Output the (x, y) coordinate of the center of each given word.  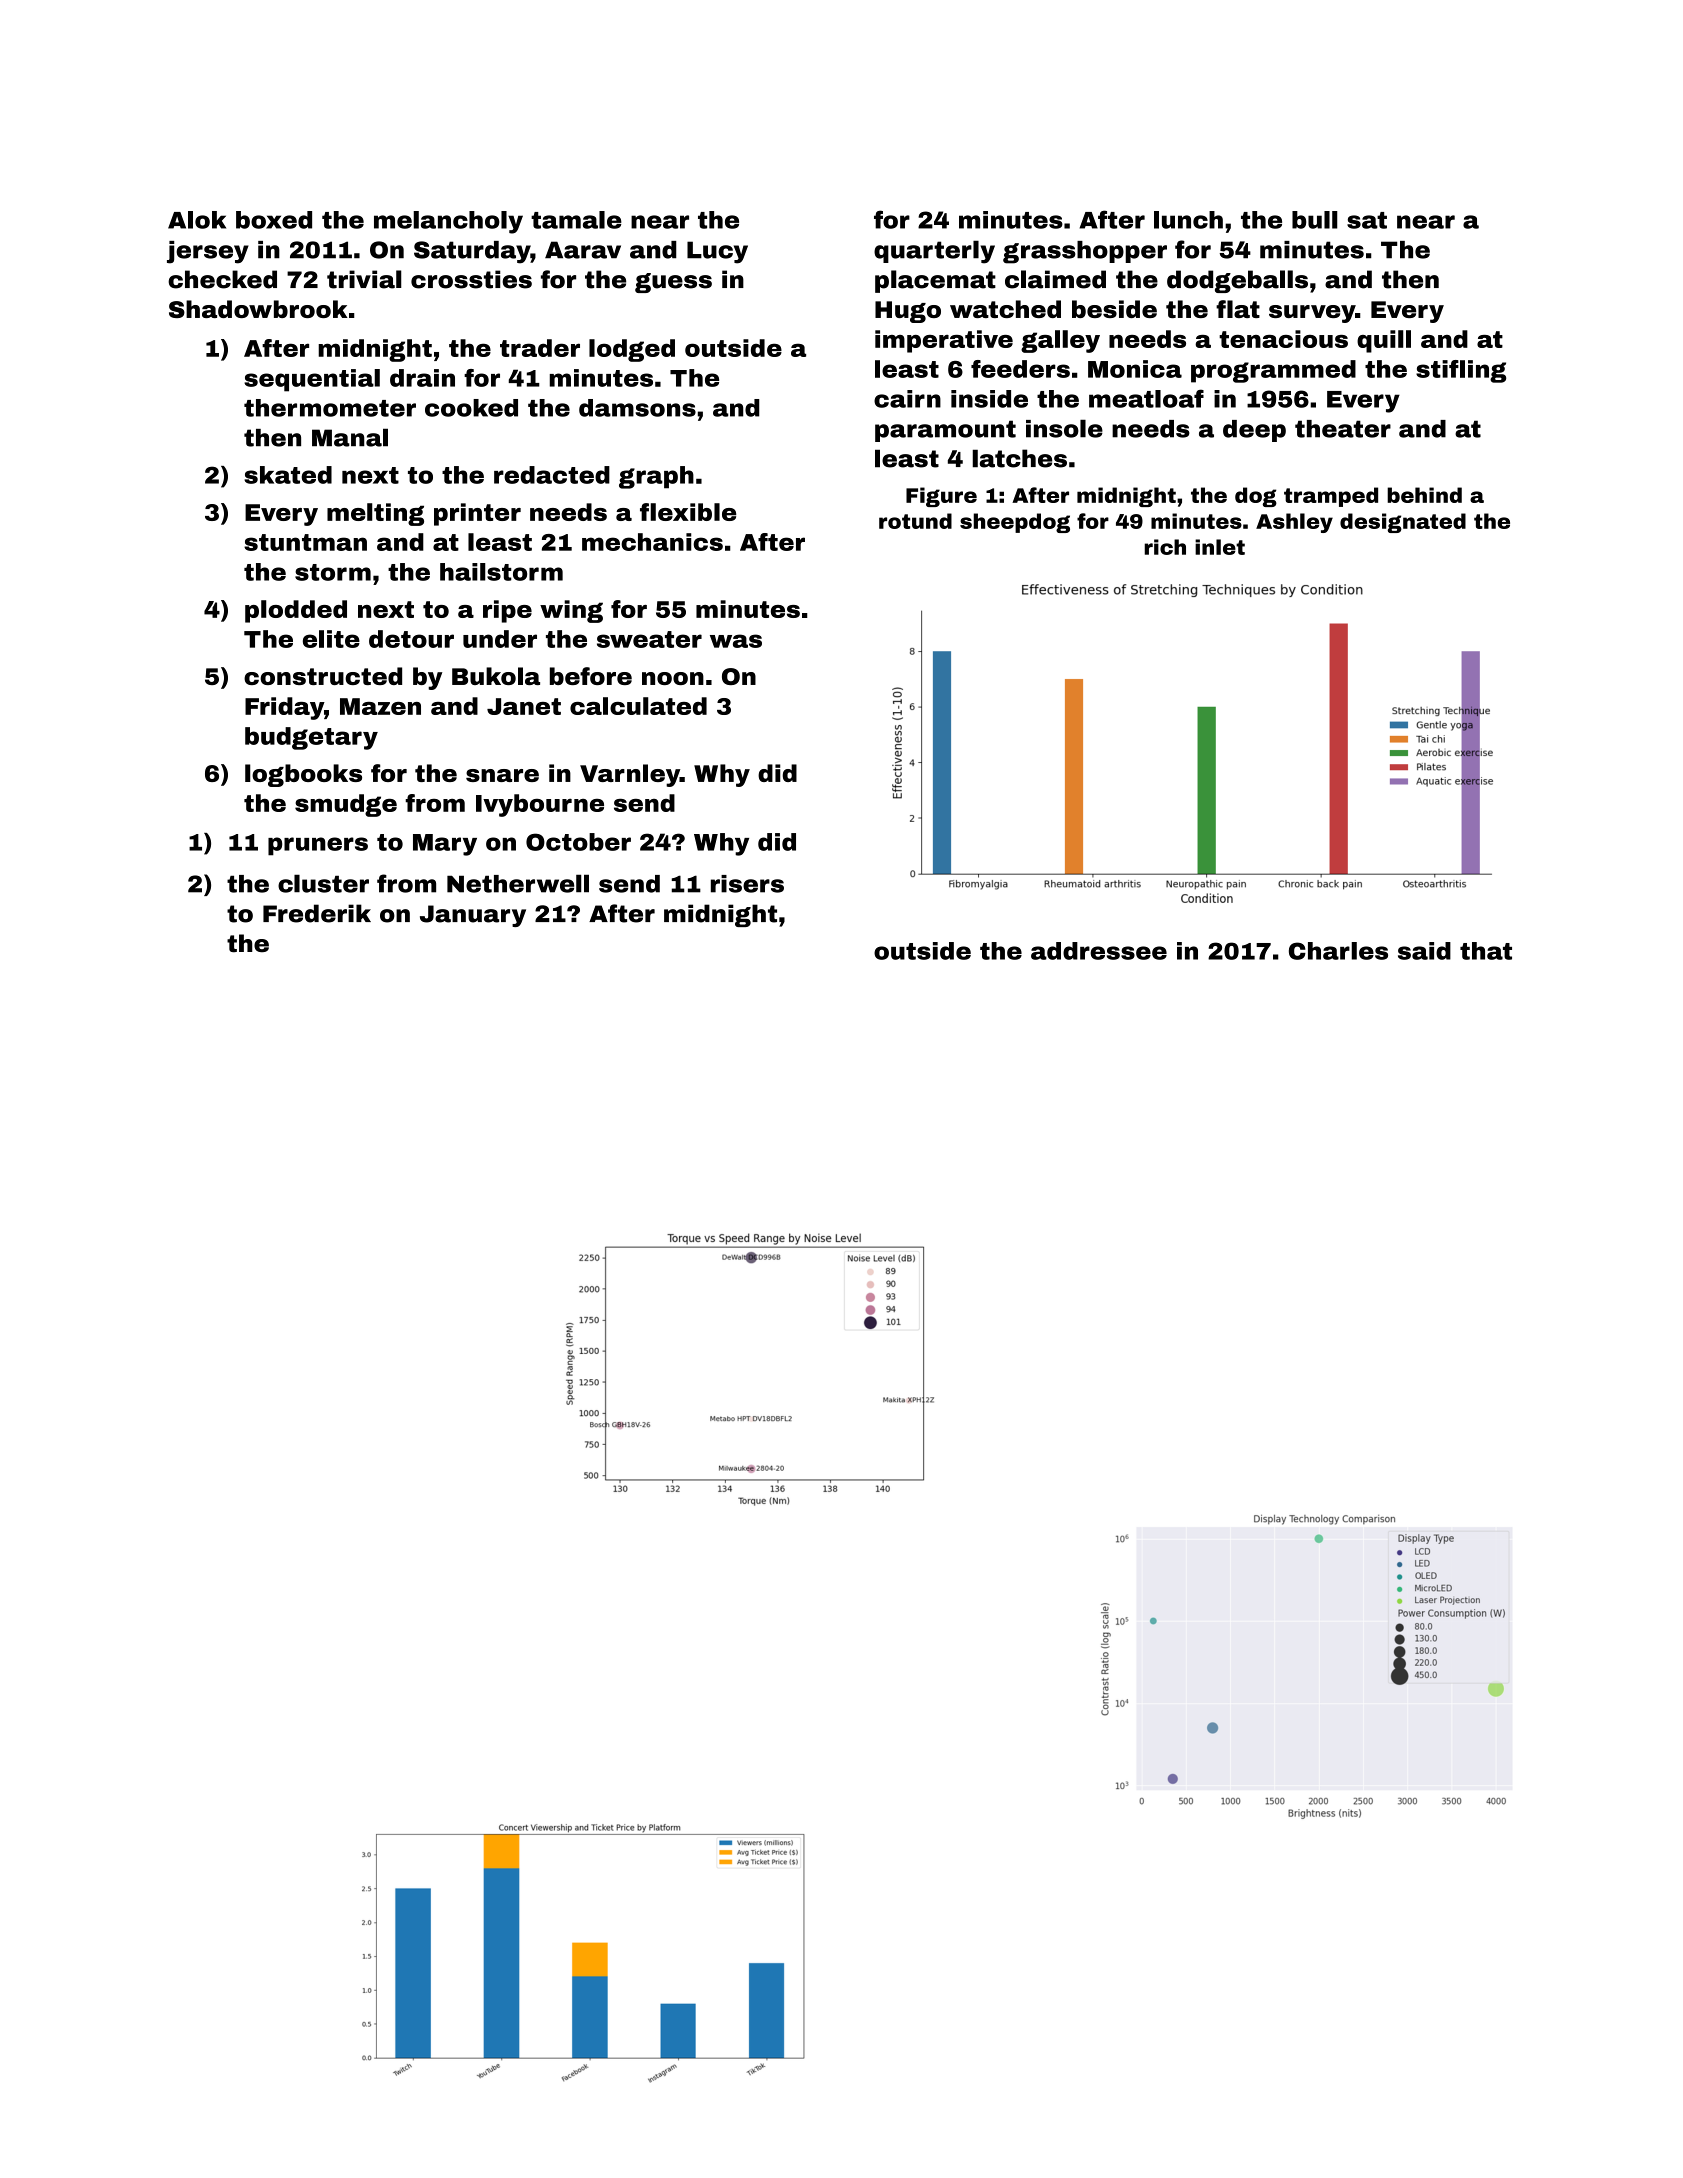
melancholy (448, 222)
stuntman (305, 542)
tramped (1331, 497)
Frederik (317, 913)
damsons (637, 408)
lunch (1188, 220)
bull (1315, 220)
